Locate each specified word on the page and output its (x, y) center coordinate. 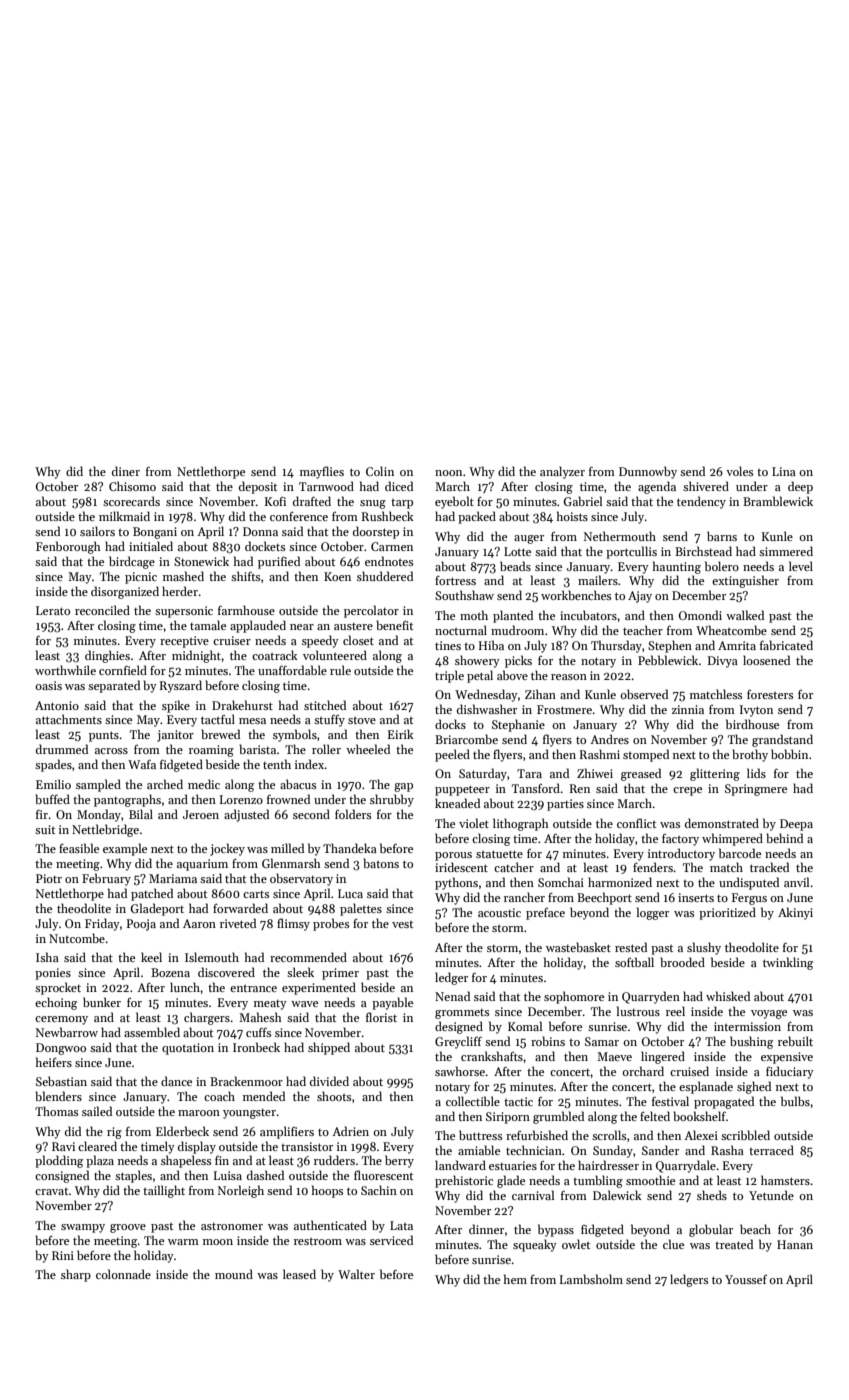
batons (381, 863)
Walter (356, 1274)
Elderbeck (182, 1131)
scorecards (131, 501)
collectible (473, 1101)
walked (745, 615)
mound (234, 1274)
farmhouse (246, 610)
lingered (663, 1057)
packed (477, 517)
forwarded (240, 908)
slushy (704, 948)
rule (340, 670)
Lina (784, 471)
